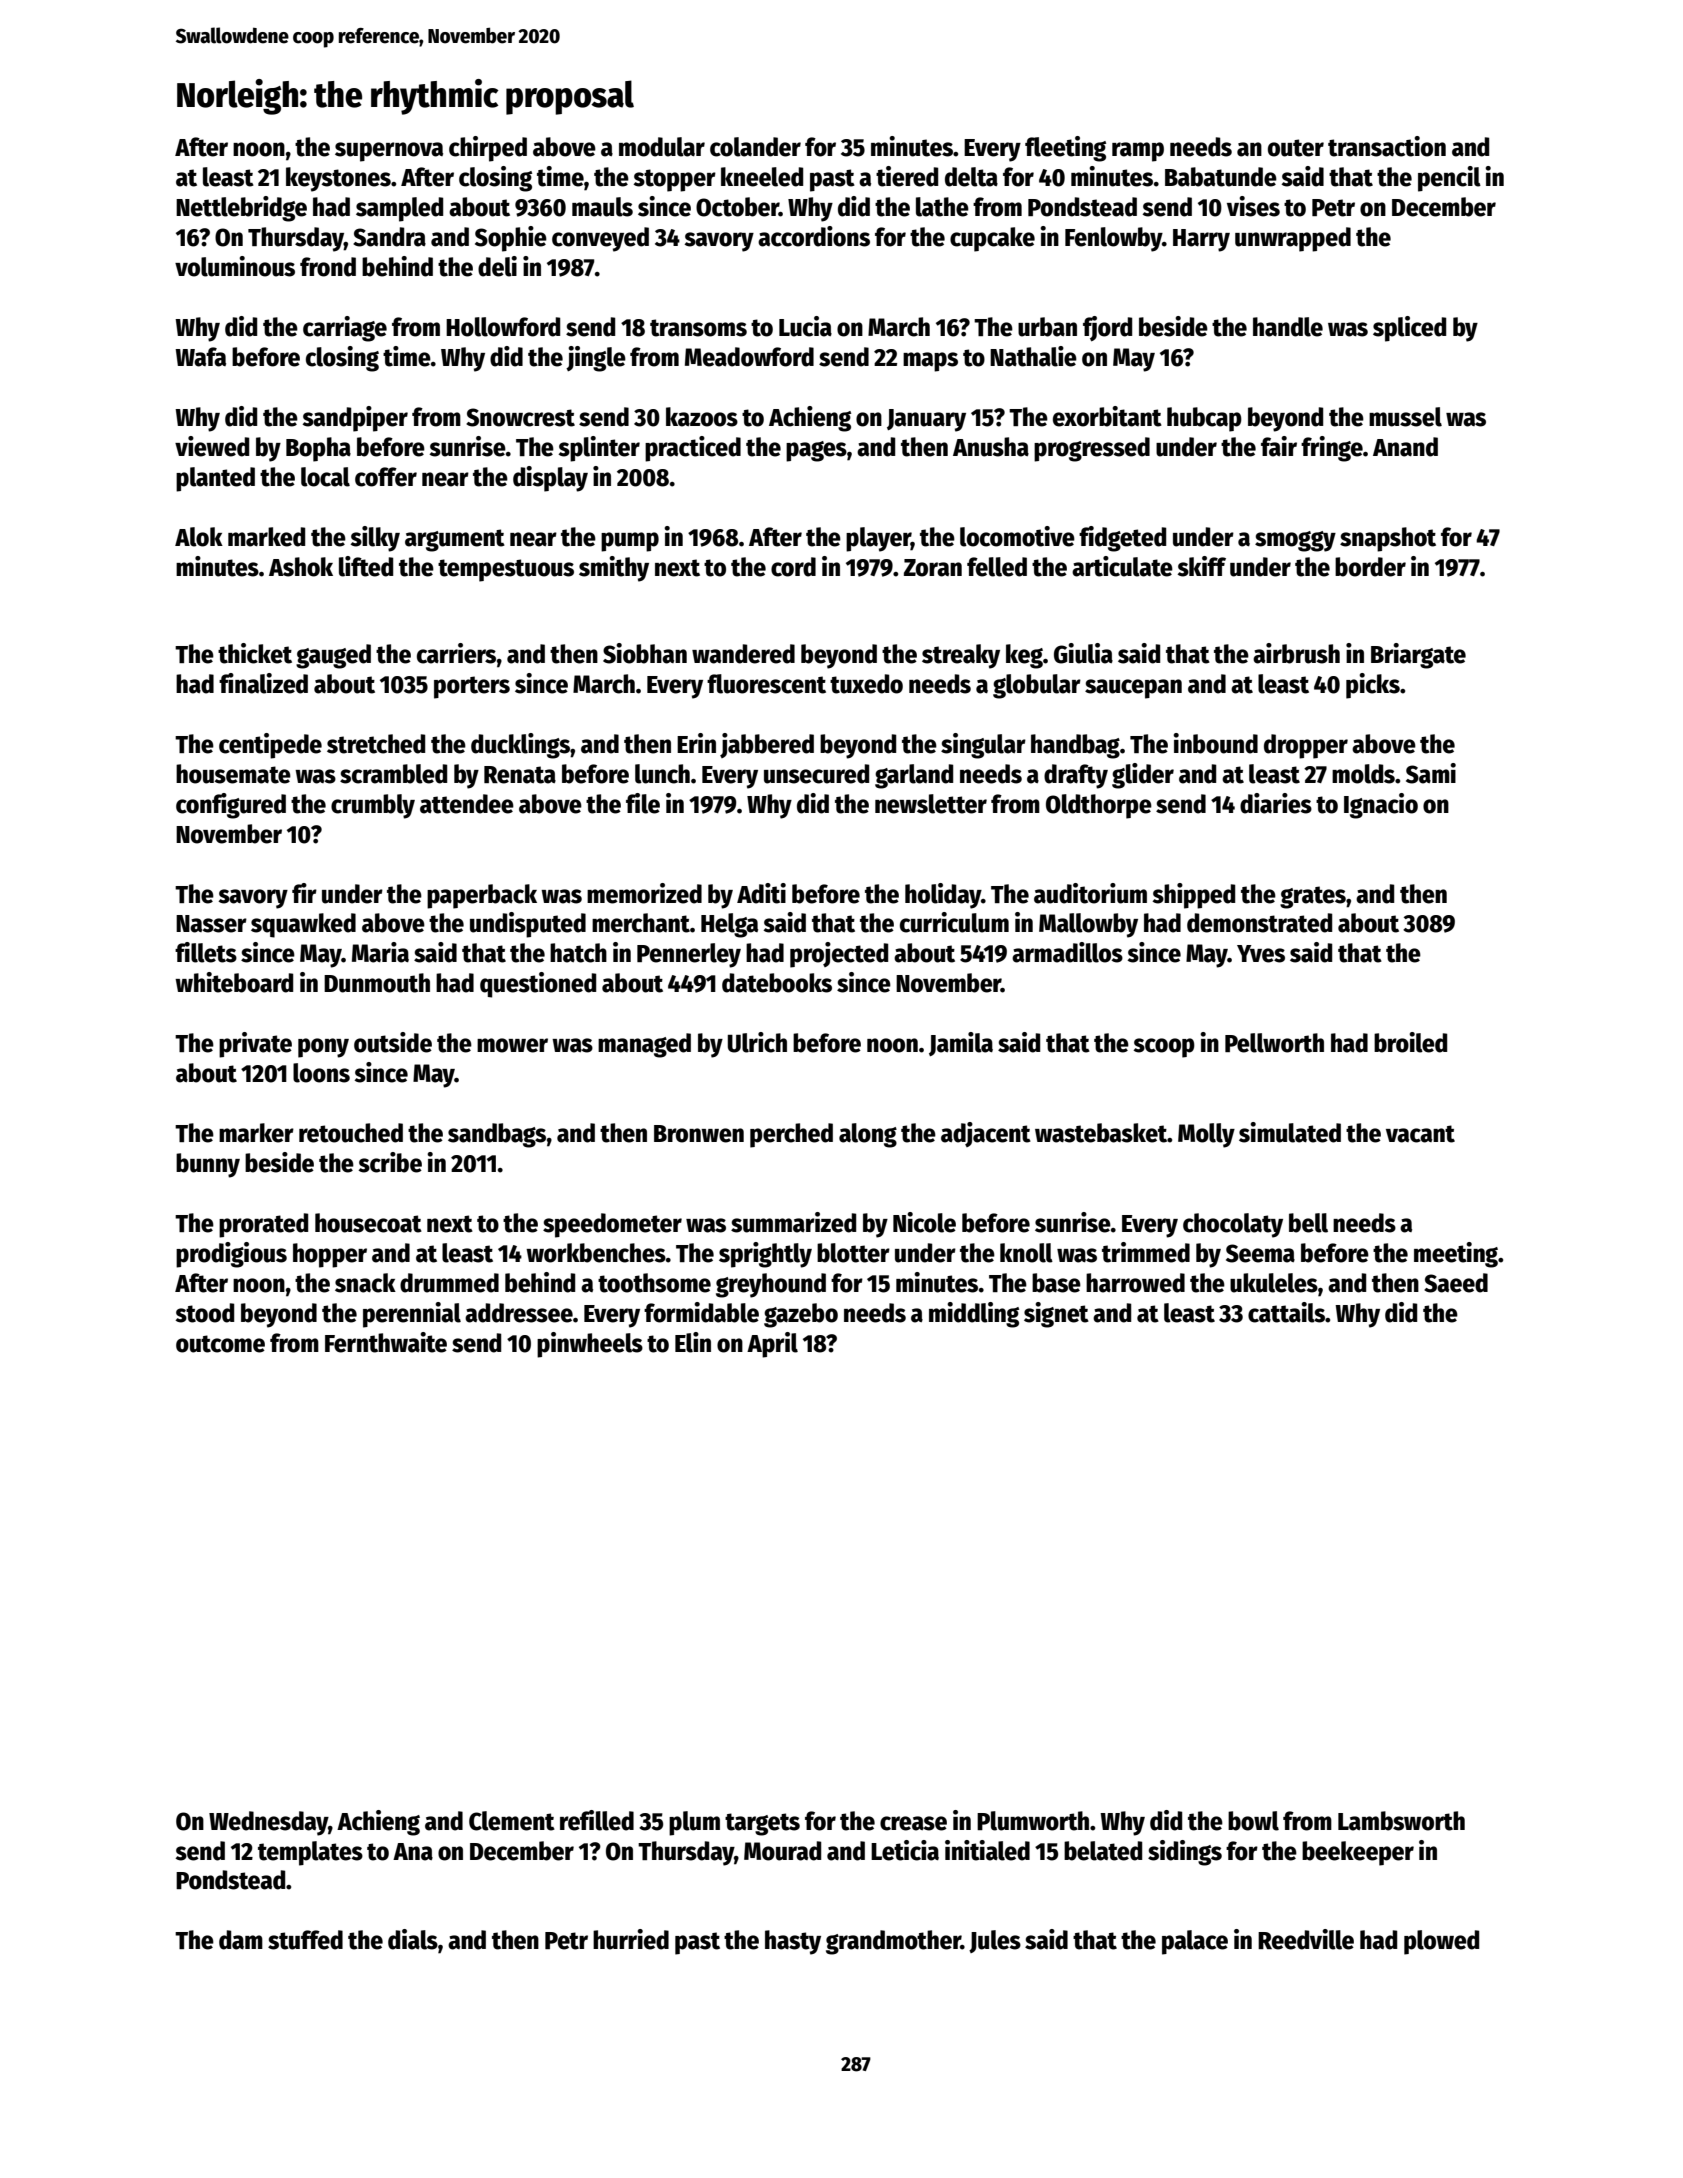 The image size is (1683, 2178). I want to click on Wednesday, so click(269, 1823).
